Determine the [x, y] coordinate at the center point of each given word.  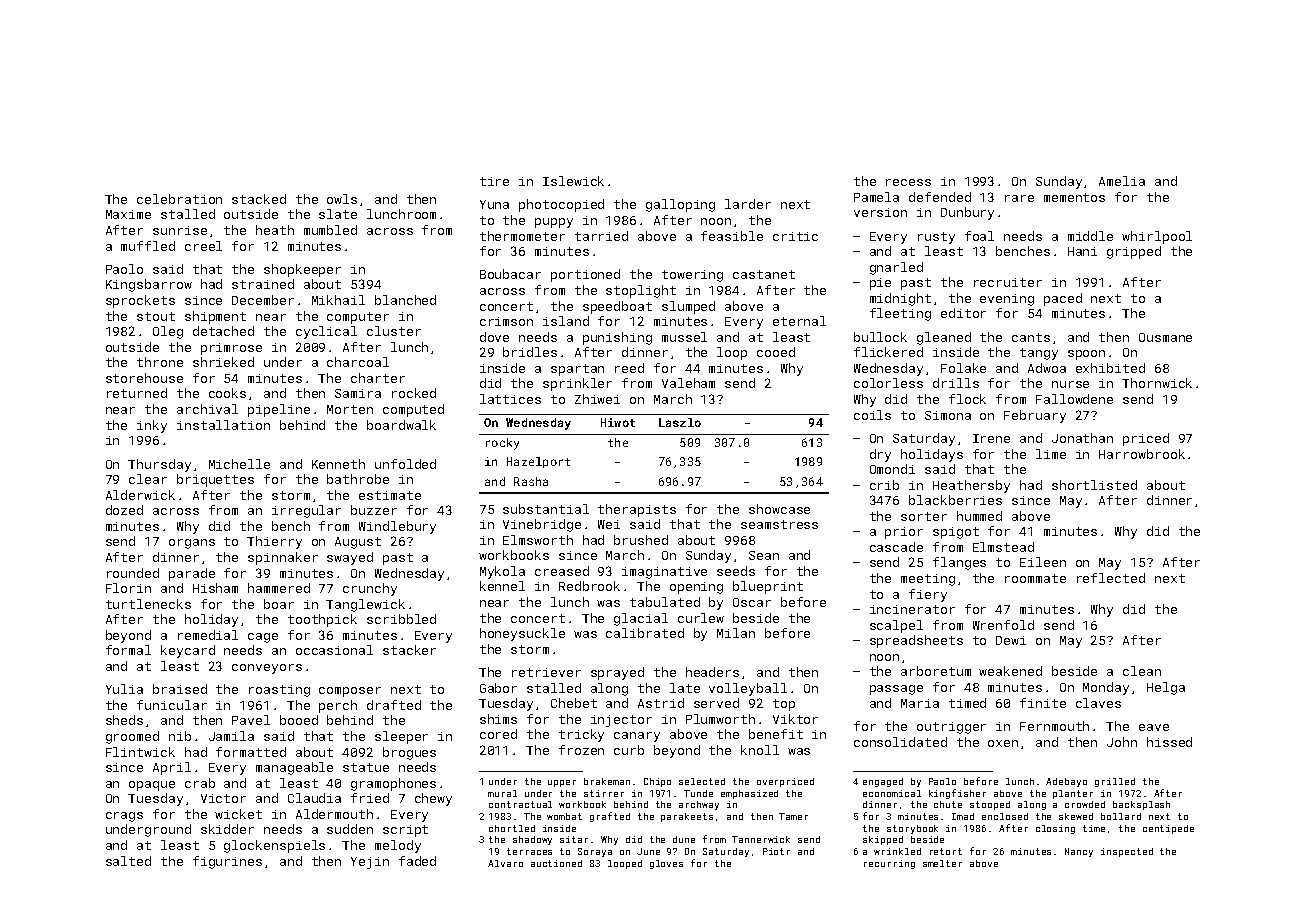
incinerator [912, 609]
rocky [502, 444]
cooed [776, 352]
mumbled [330, 230]
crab [200, 783]
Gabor [498, 688]
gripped [1134, 252]
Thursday [159, 465]
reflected [1111, 578]
